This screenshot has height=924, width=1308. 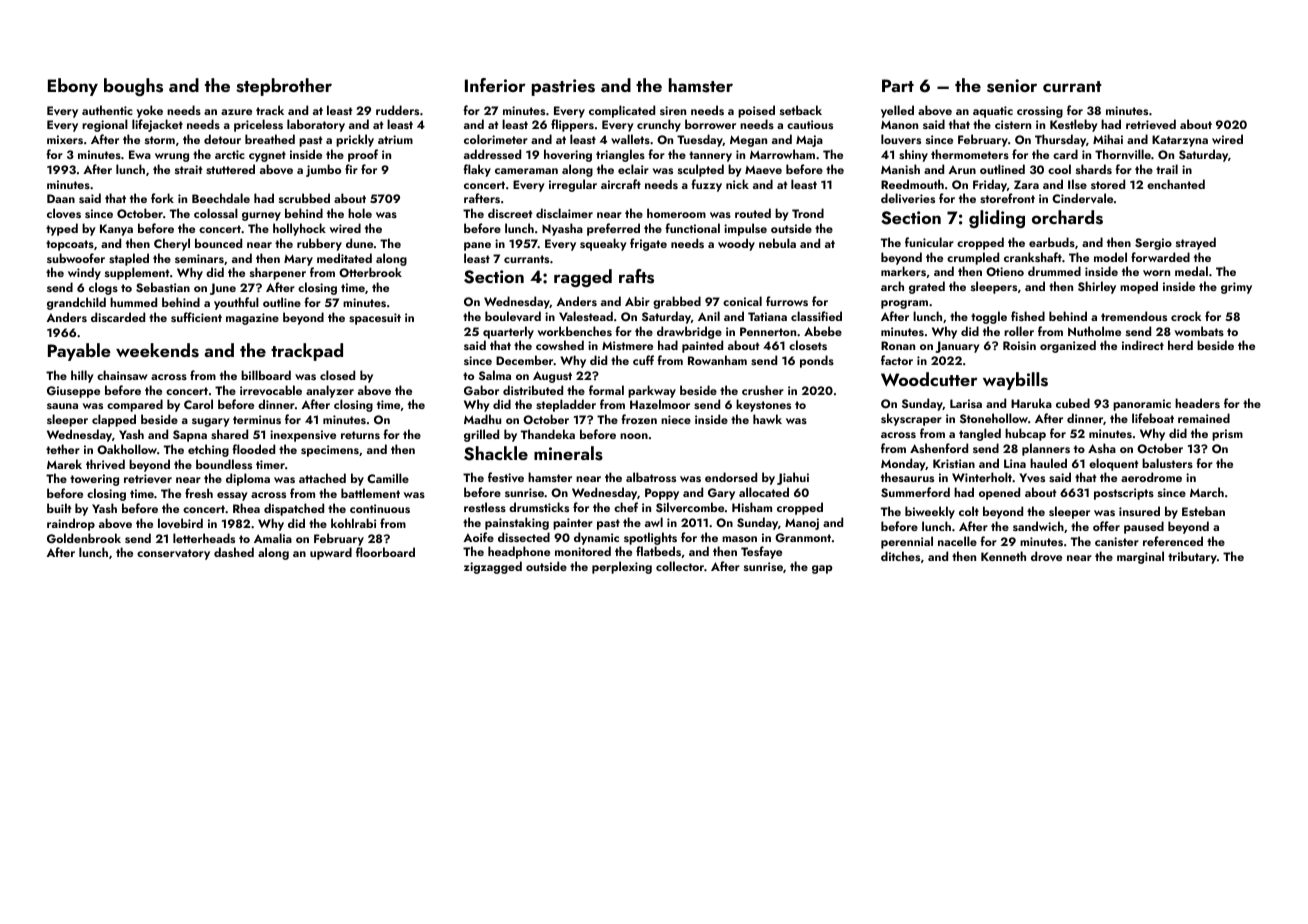 I want to click on niece, so click(x=676, y=419).
